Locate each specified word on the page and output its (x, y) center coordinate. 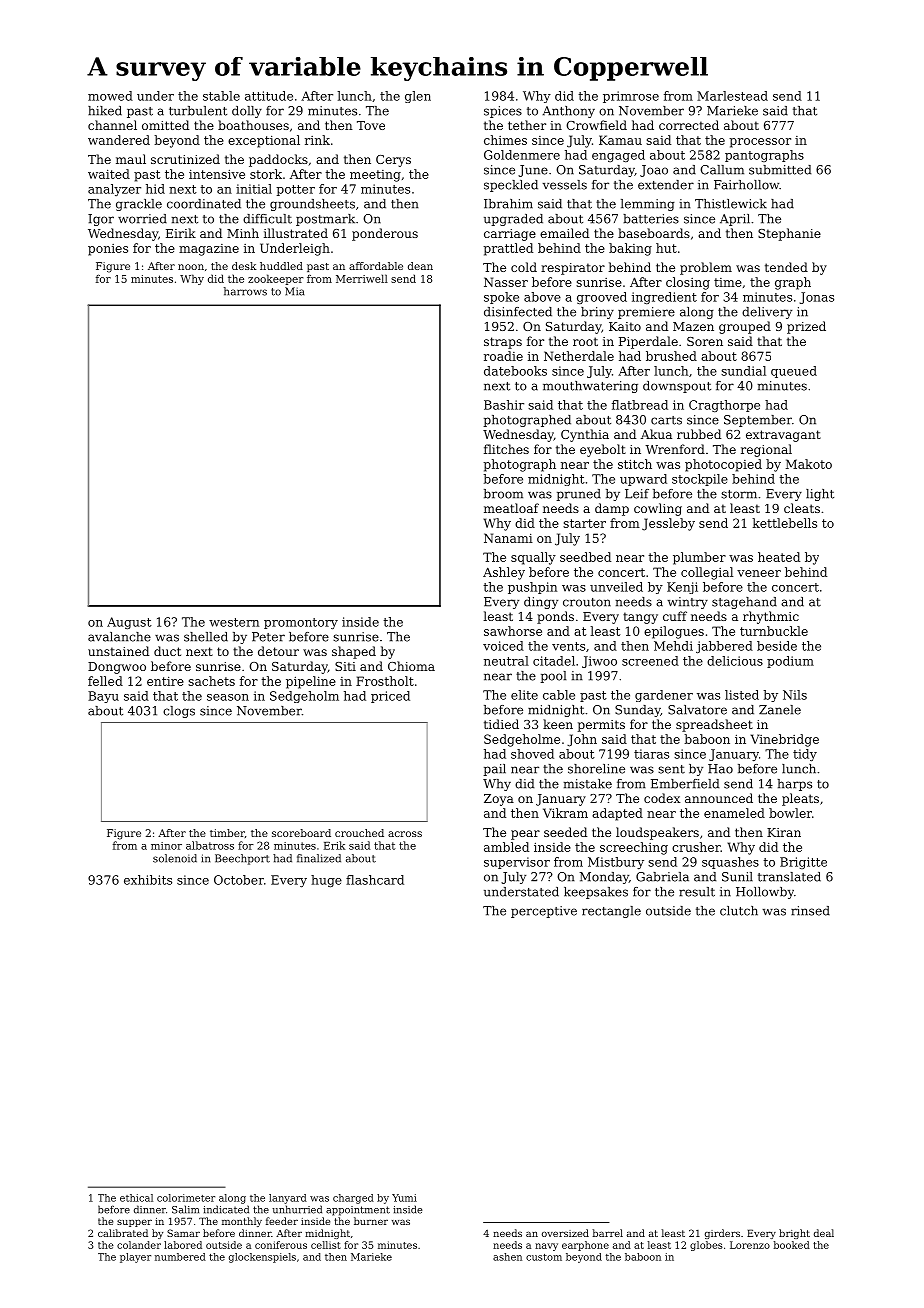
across (405, 834)
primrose (631, 97)
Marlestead (732, 96)
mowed (110, 96)
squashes (730, 863)
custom (544, 1257)
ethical (136, 1198)
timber (227, 833)
